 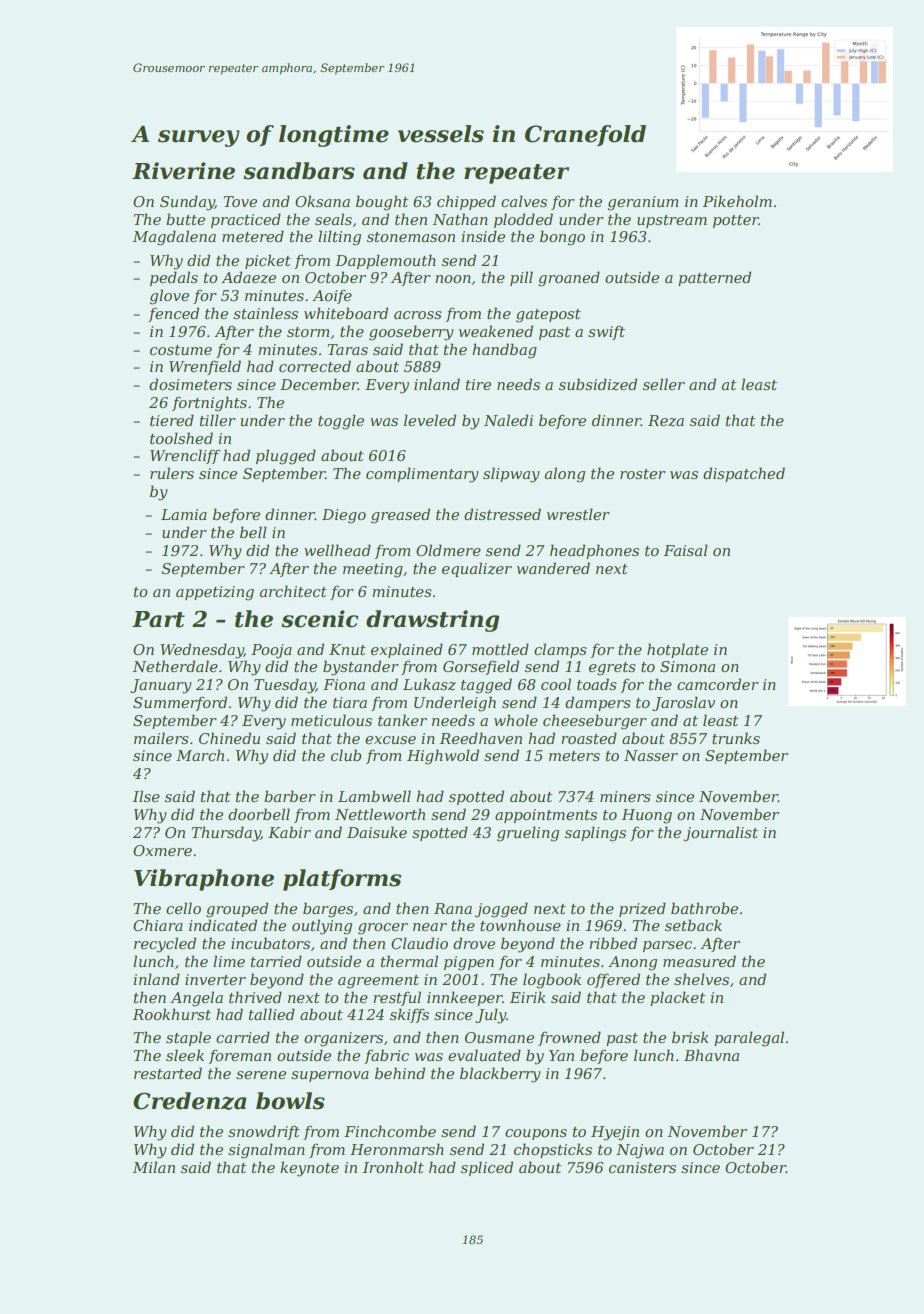 I want to click on Rookhurst, so click(x=172, y=1014).
